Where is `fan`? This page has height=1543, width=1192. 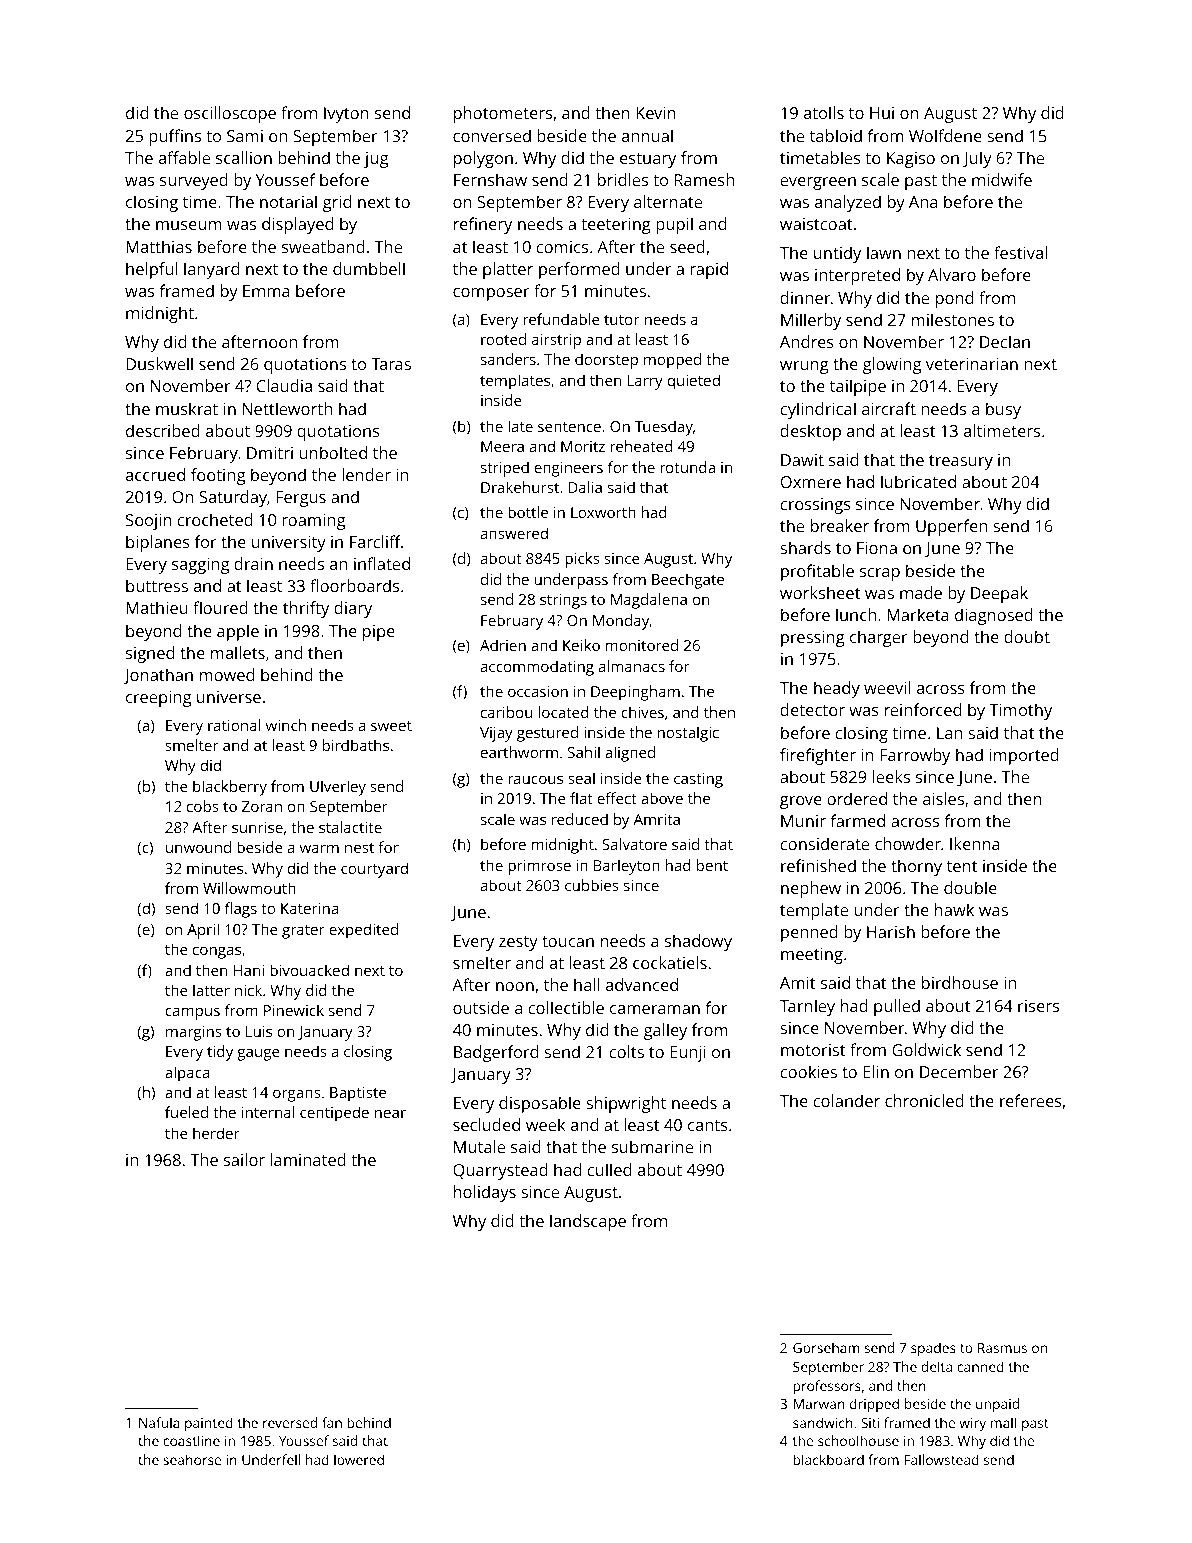 fan is located at coordinates (332, 1422).
